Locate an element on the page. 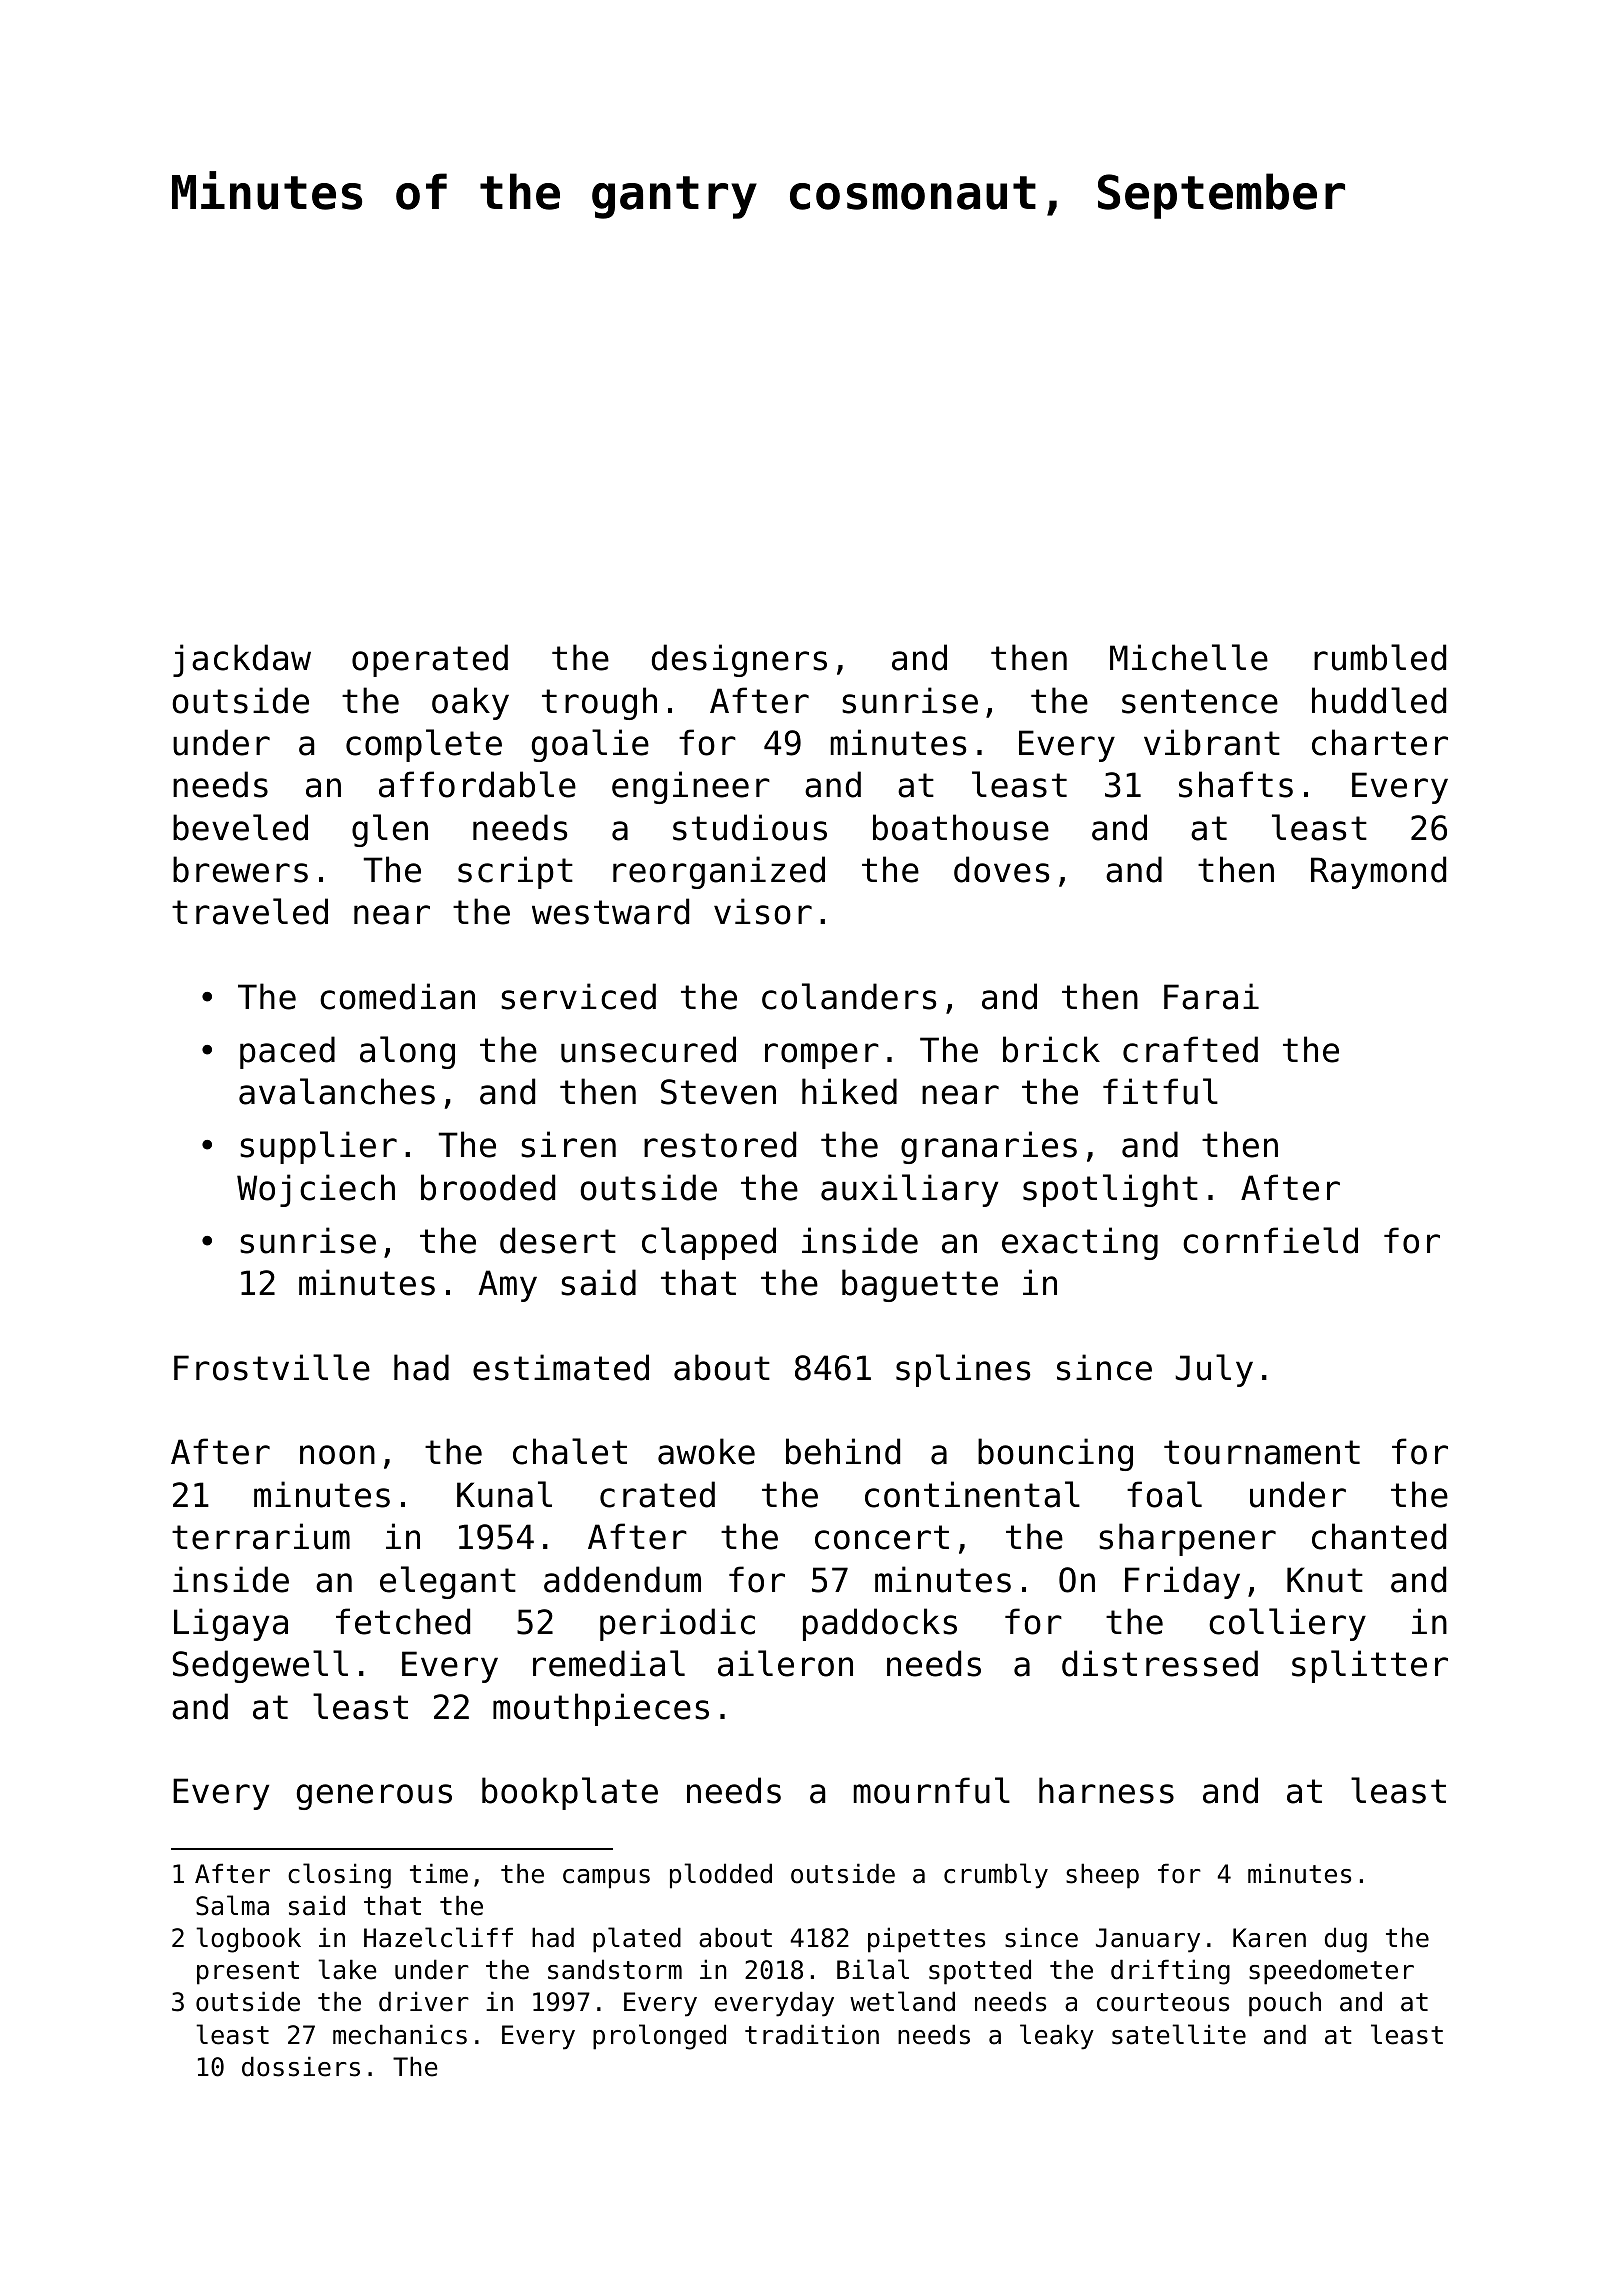 Image resolution: width=1620 pixels, height=2292 pixels. unsecured is located at coordinates (648, 1049).
